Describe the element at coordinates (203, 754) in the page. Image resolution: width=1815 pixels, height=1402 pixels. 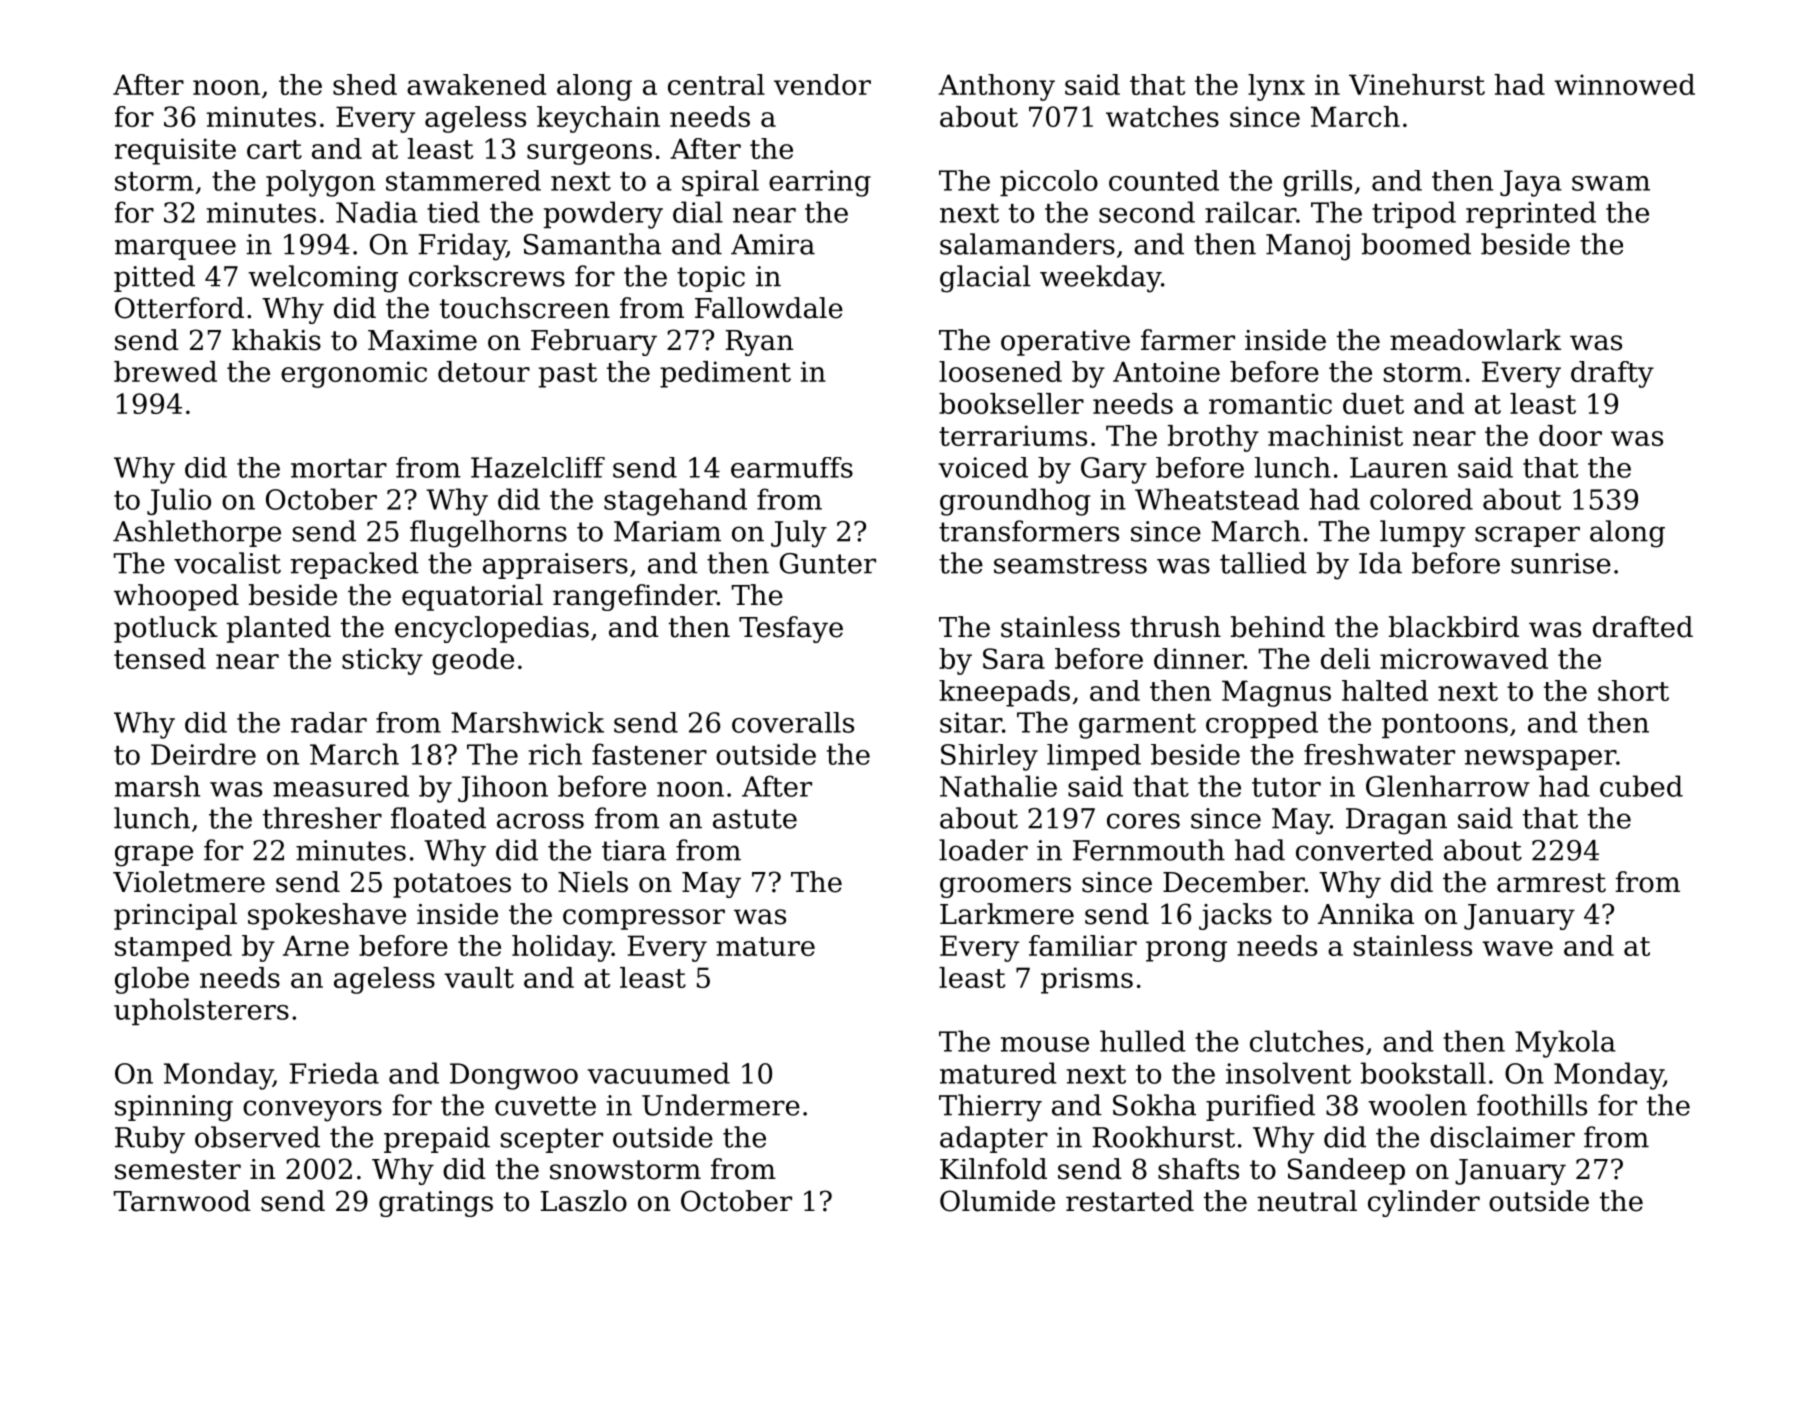
I see `Deirdre` at that location.
